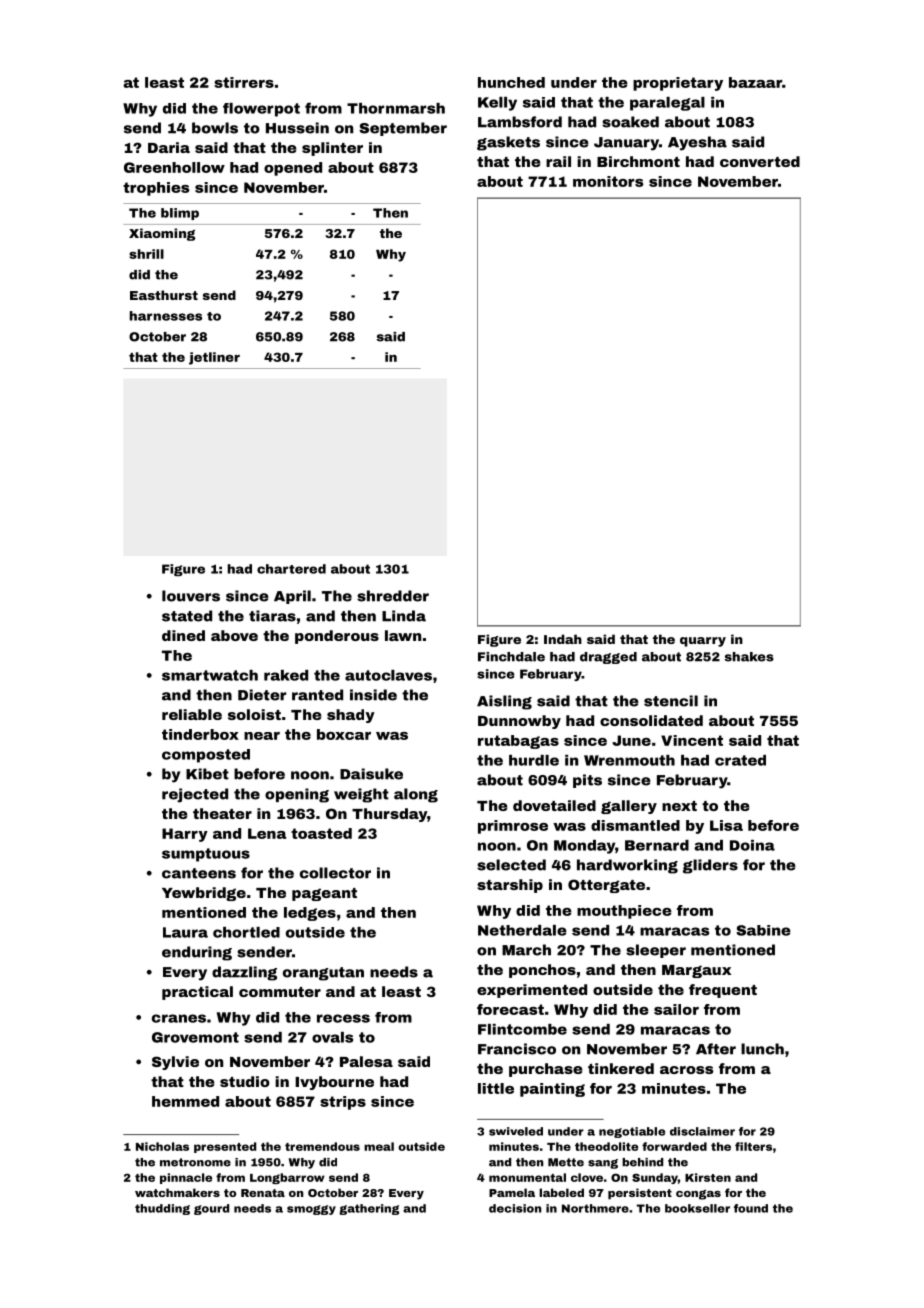 The height and width of the screenshot is (1308, 924). Describe the element at coordinates (510, 1009) in the screenshot. I see `forecast` at that location.
